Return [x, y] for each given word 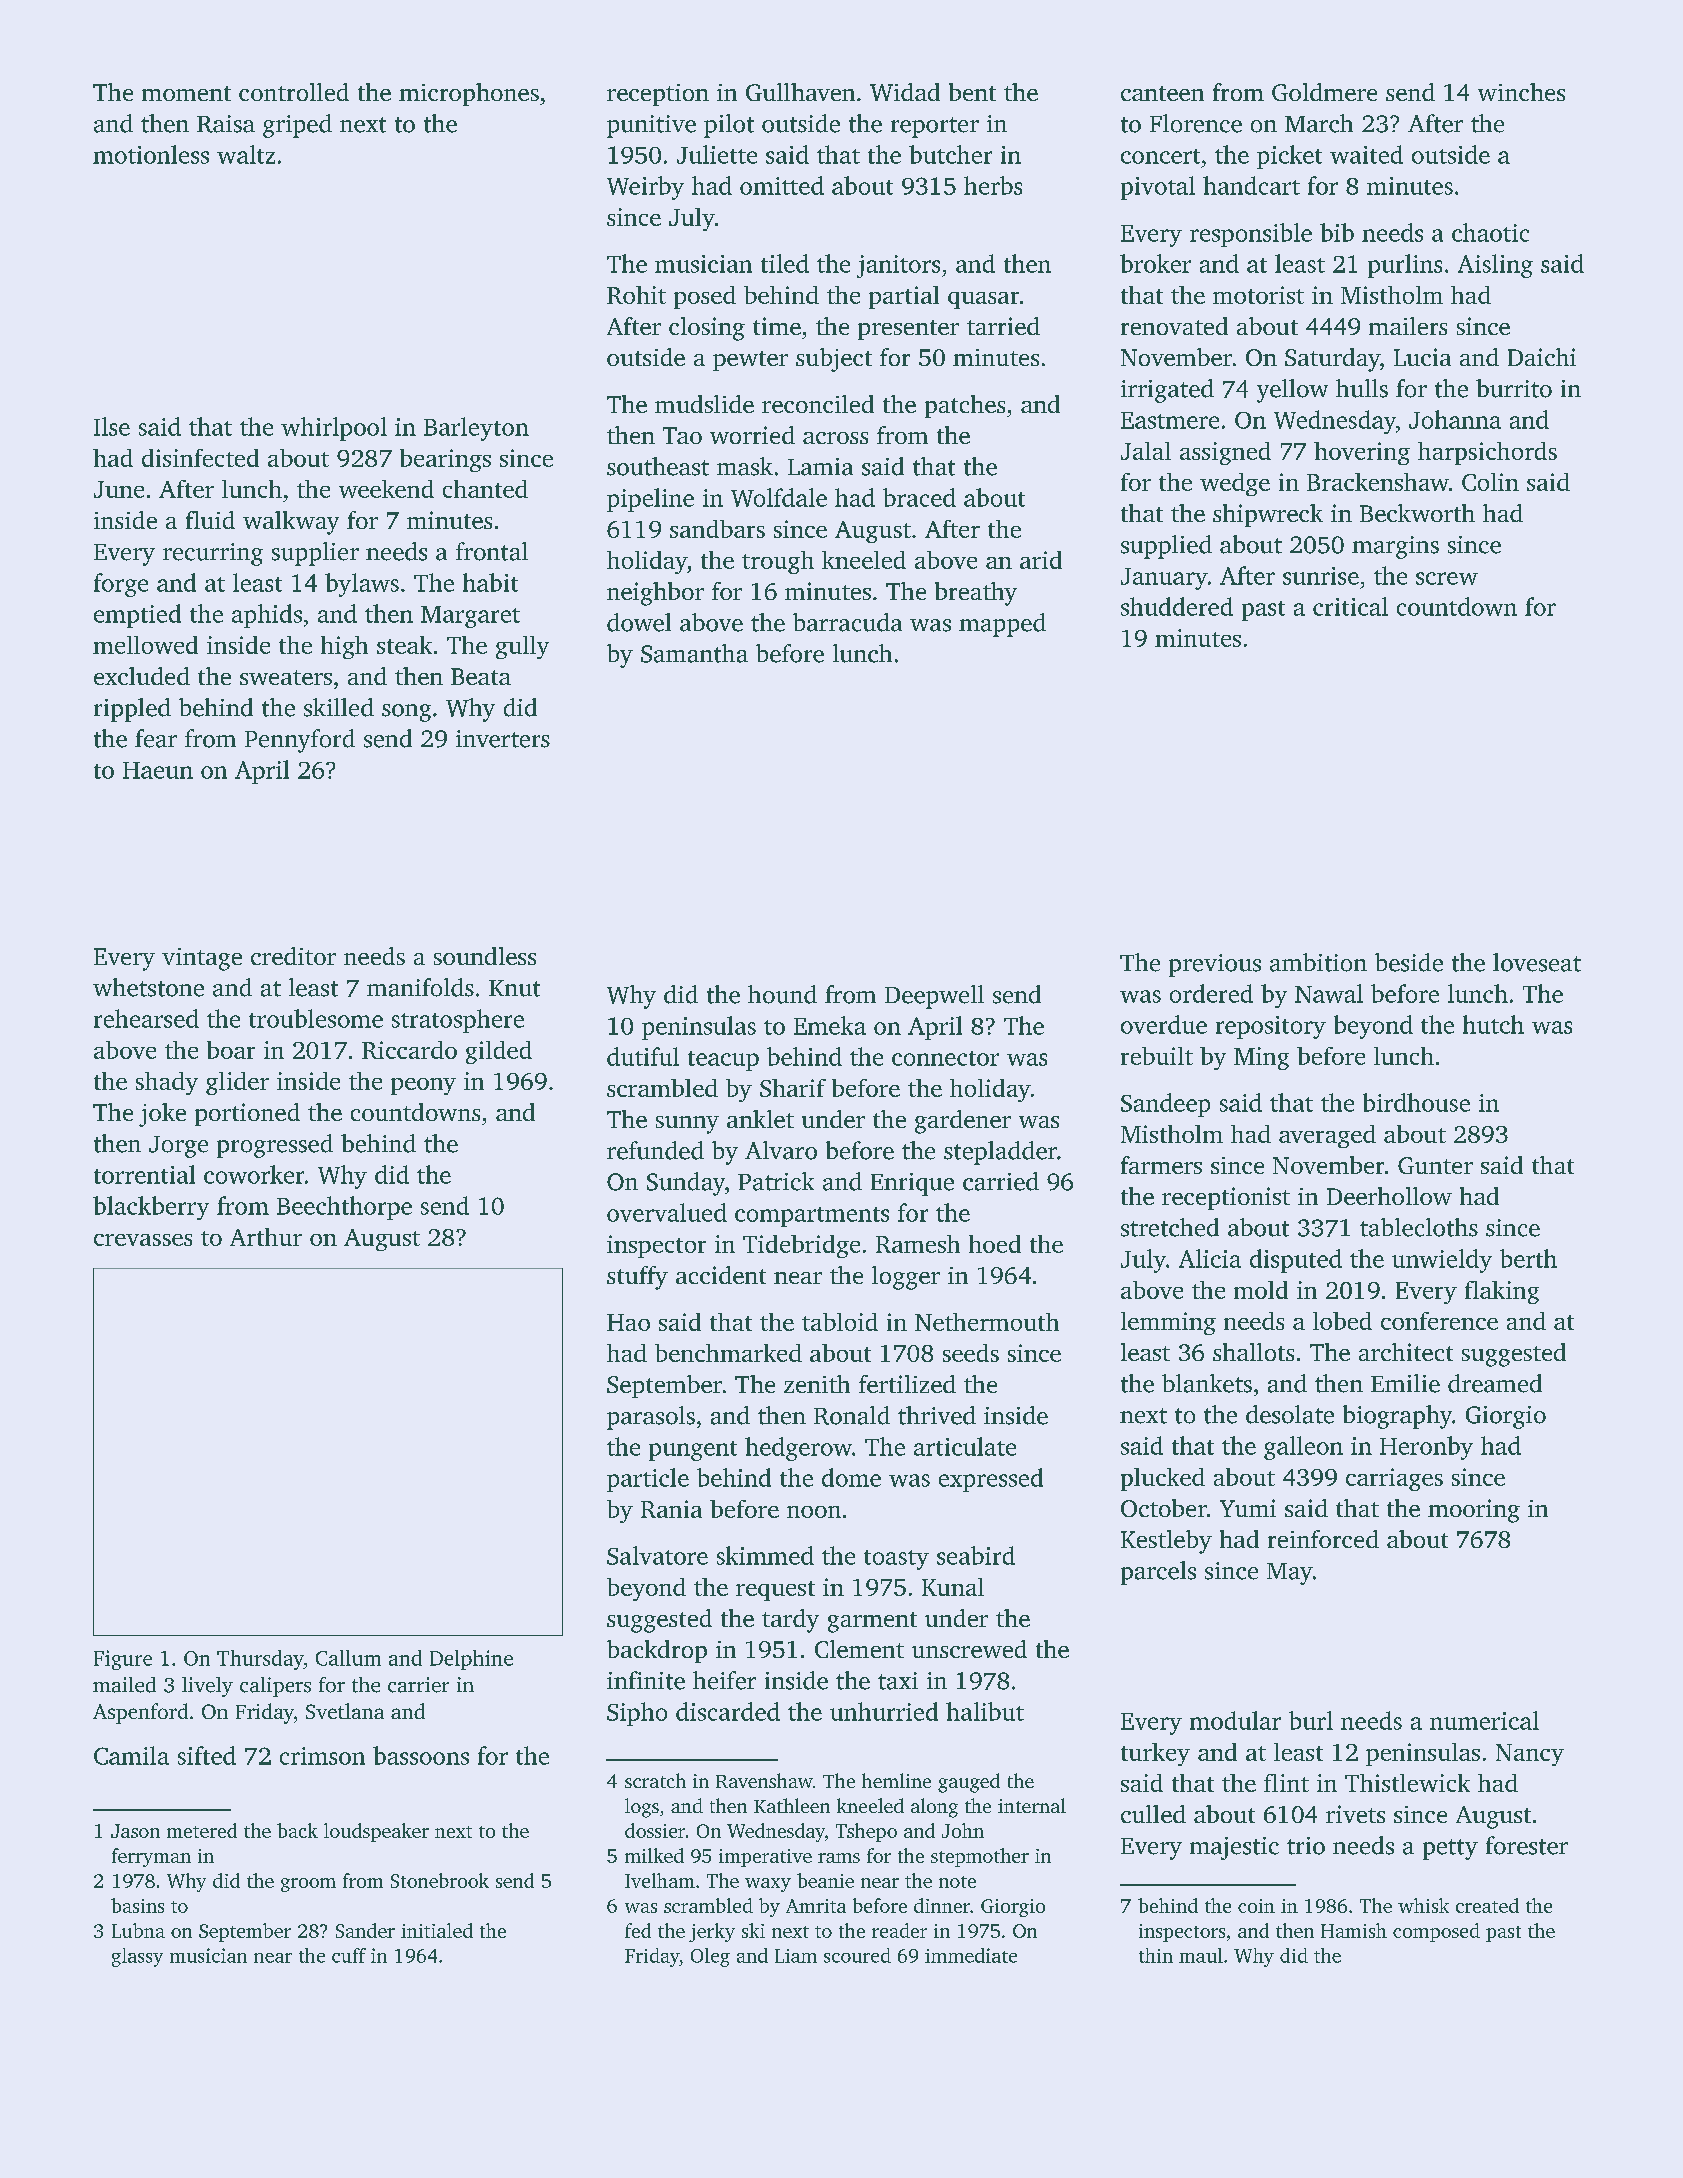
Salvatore [657, 1555]
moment [186, 93]
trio [1306, 1846]
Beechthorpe [344, 1208]
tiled [785, 263]
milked [654, 1855]
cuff [349, 1955]
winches [1521, 92]
